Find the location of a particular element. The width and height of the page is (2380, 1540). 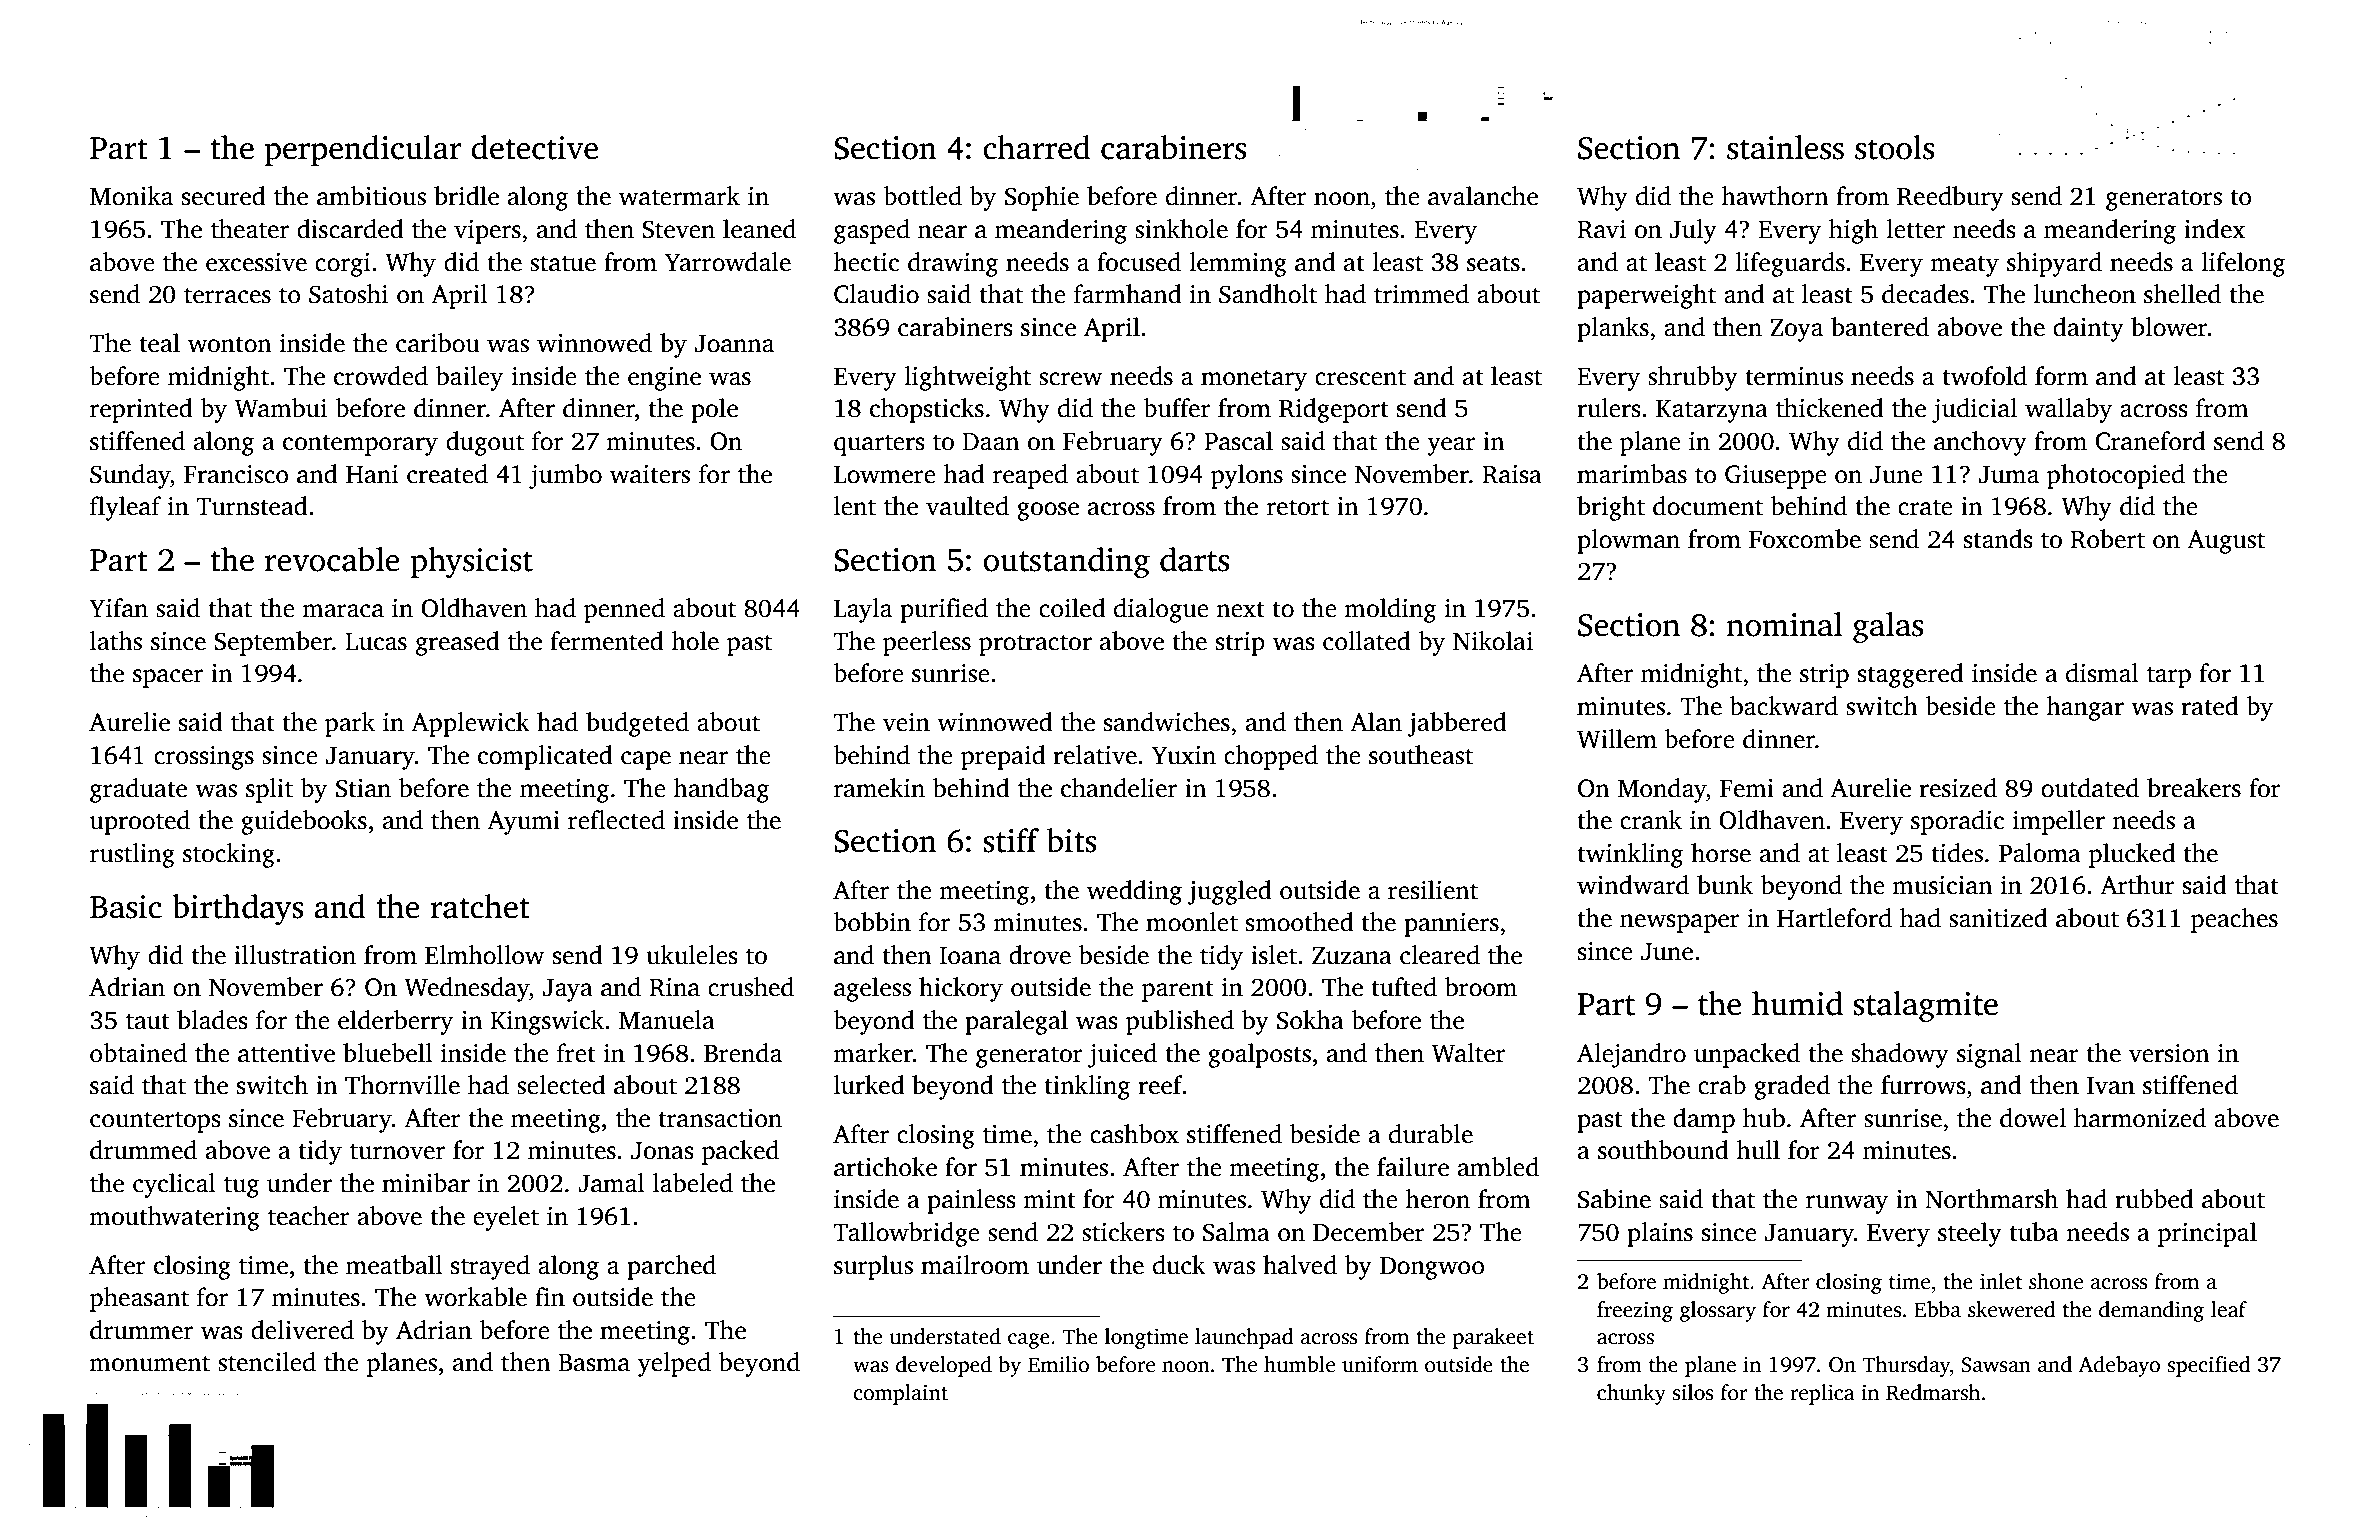

stainless is located at coordinates (1785, 147).
